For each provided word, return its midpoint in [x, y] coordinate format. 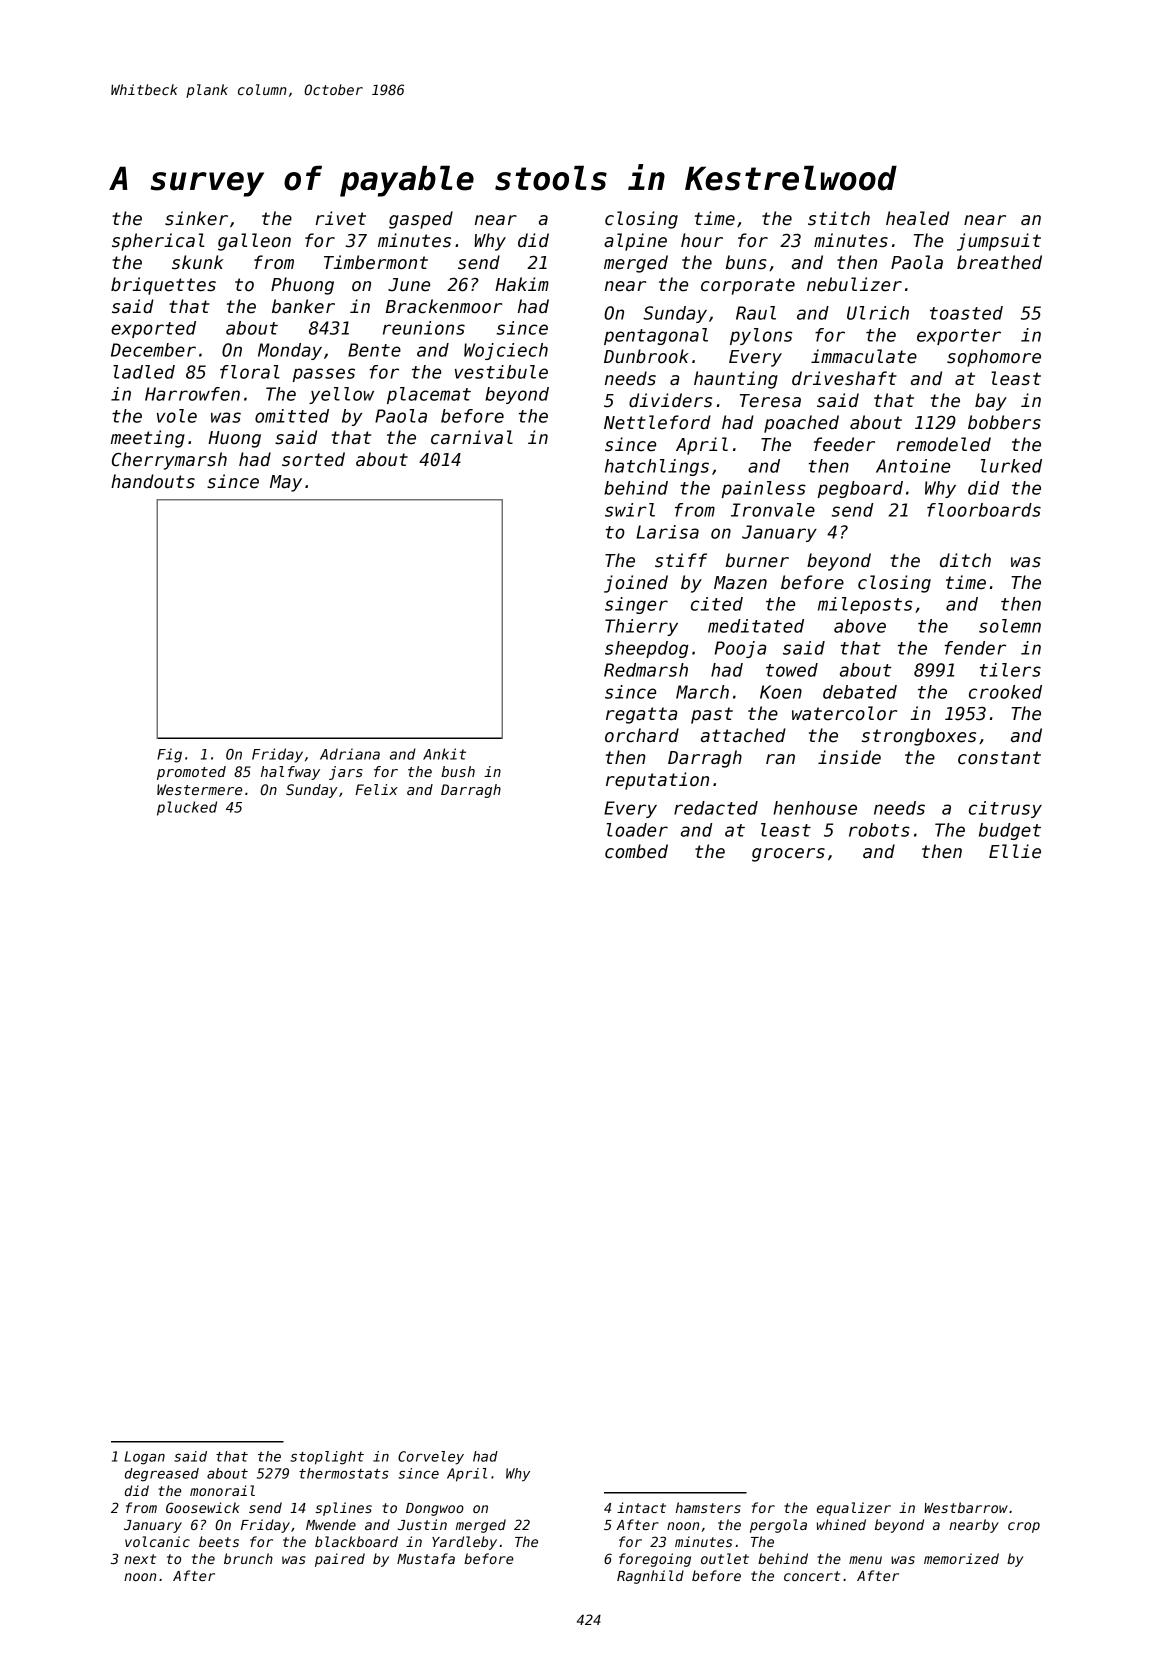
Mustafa [426, 1558]
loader [637, 830]
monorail [222, 1490]
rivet [341, 218]
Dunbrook [646, 356]
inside [849, 757]
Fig [169, 755]
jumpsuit [999, 242]
